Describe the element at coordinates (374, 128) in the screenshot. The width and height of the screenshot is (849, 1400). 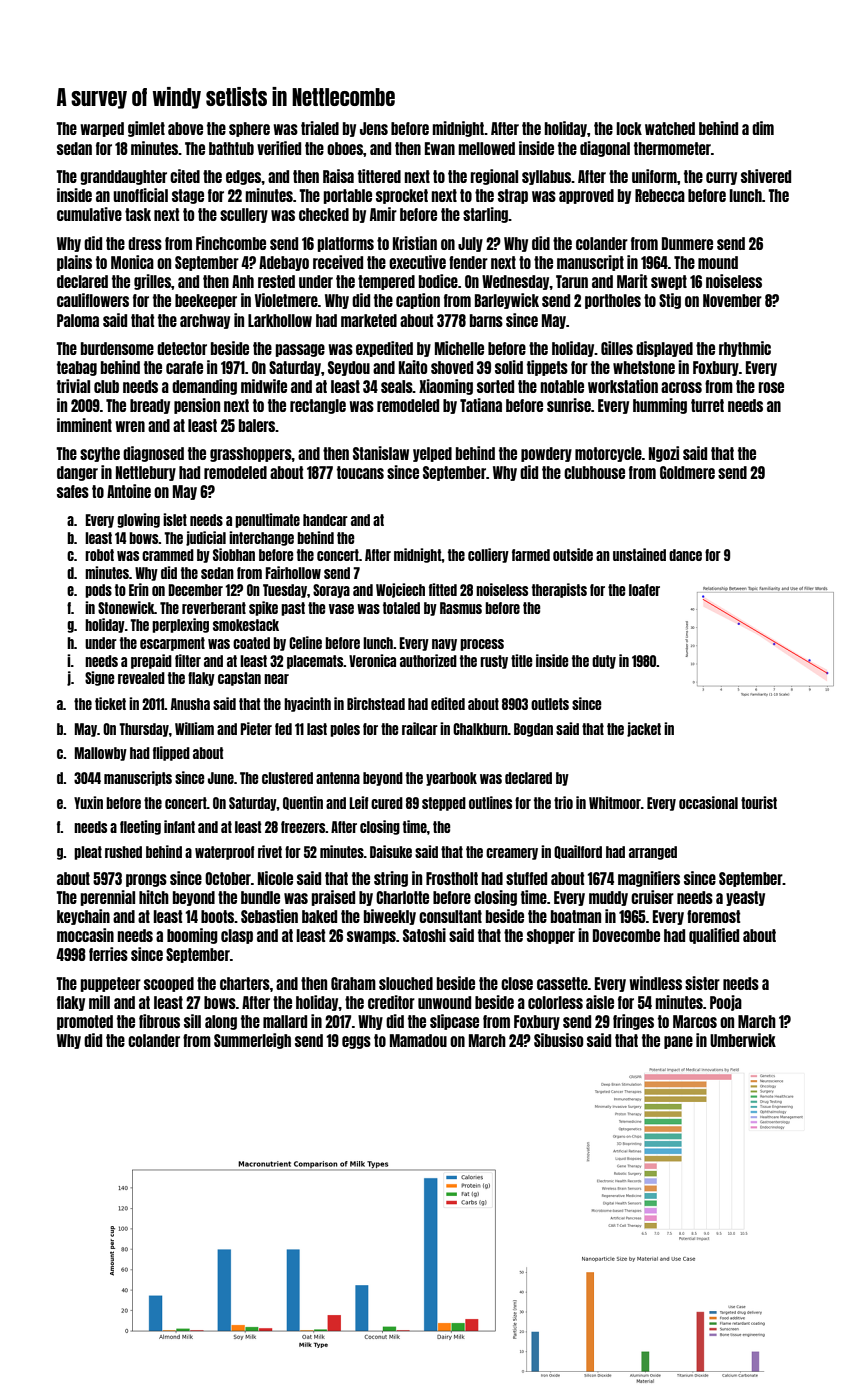
I see `Jens` at that location.
